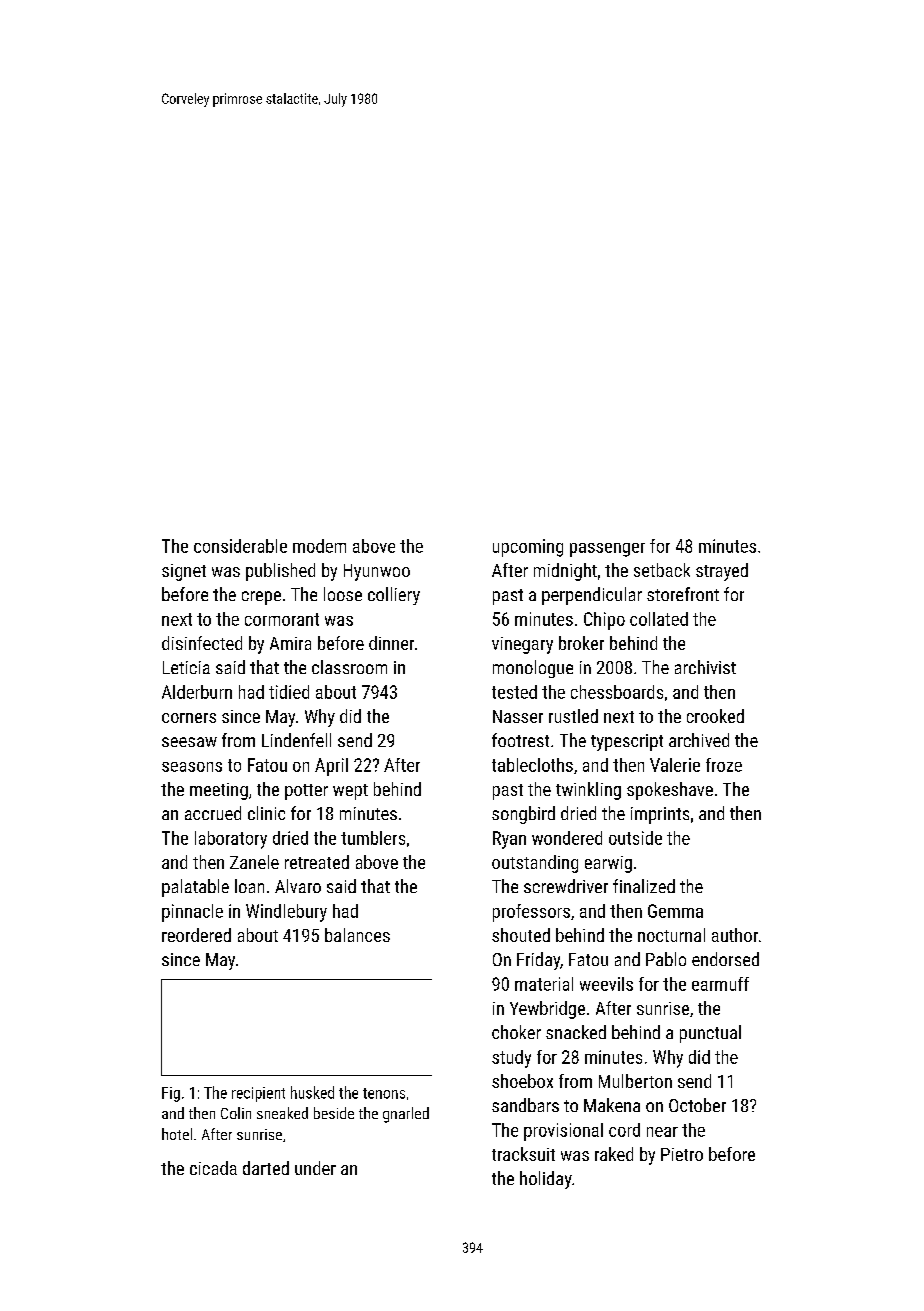 The image size is (924, 1311). I want to click on under, so click(315, 1168).
